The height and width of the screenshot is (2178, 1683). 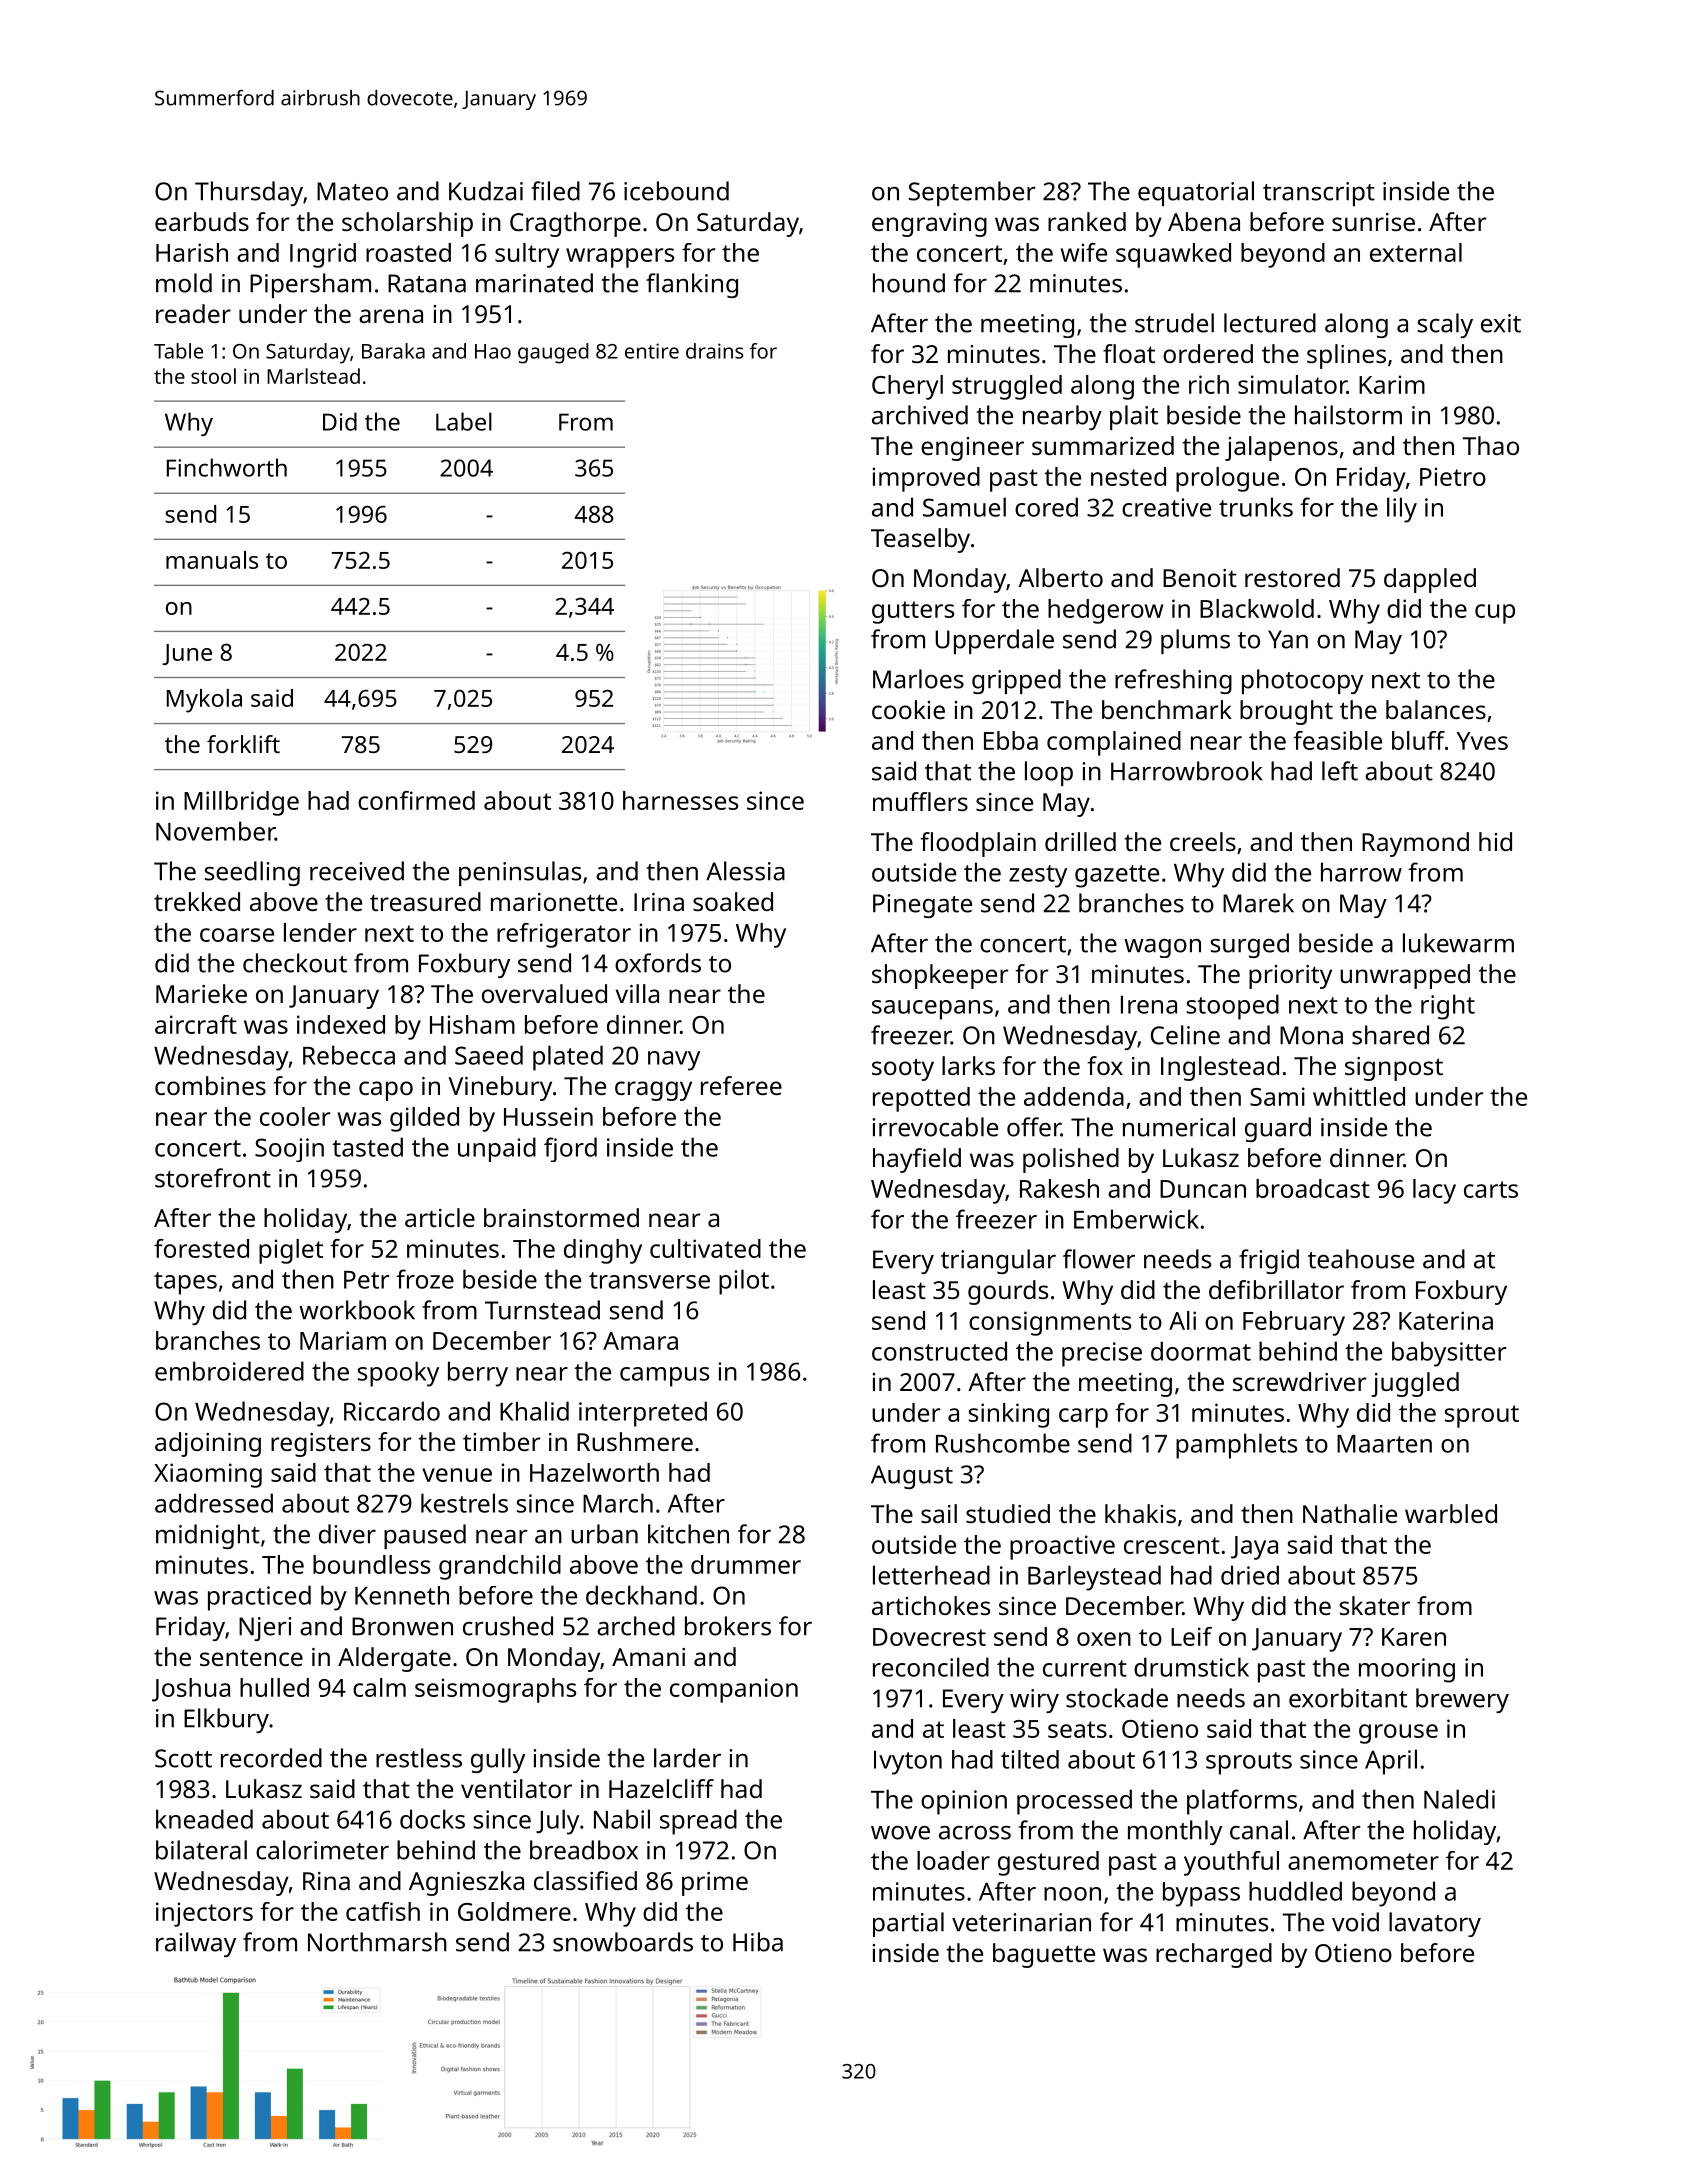 I want to click on manuals, so click(x=212, y=560).
